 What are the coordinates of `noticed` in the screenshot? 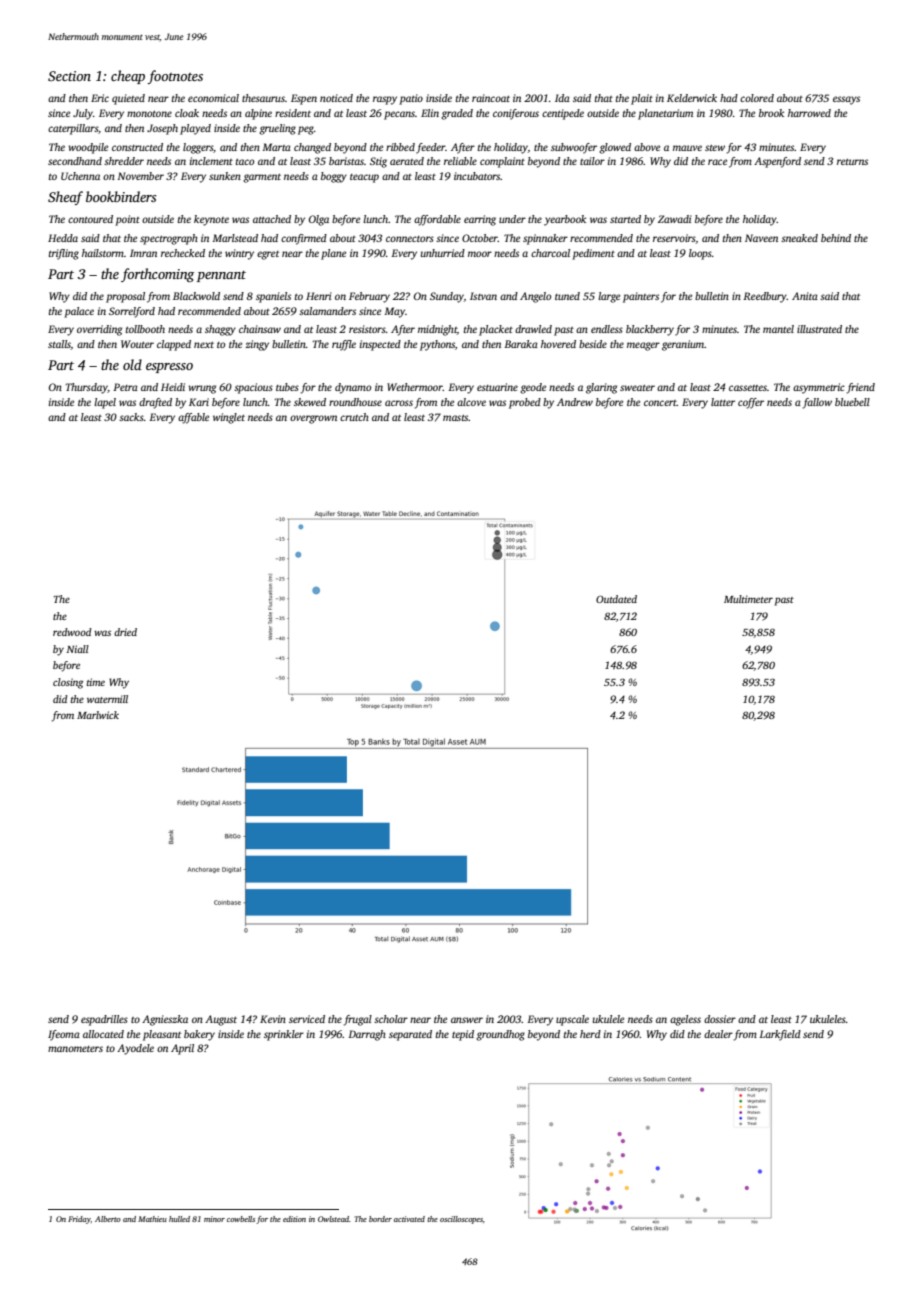 It's located at (336, 98).
